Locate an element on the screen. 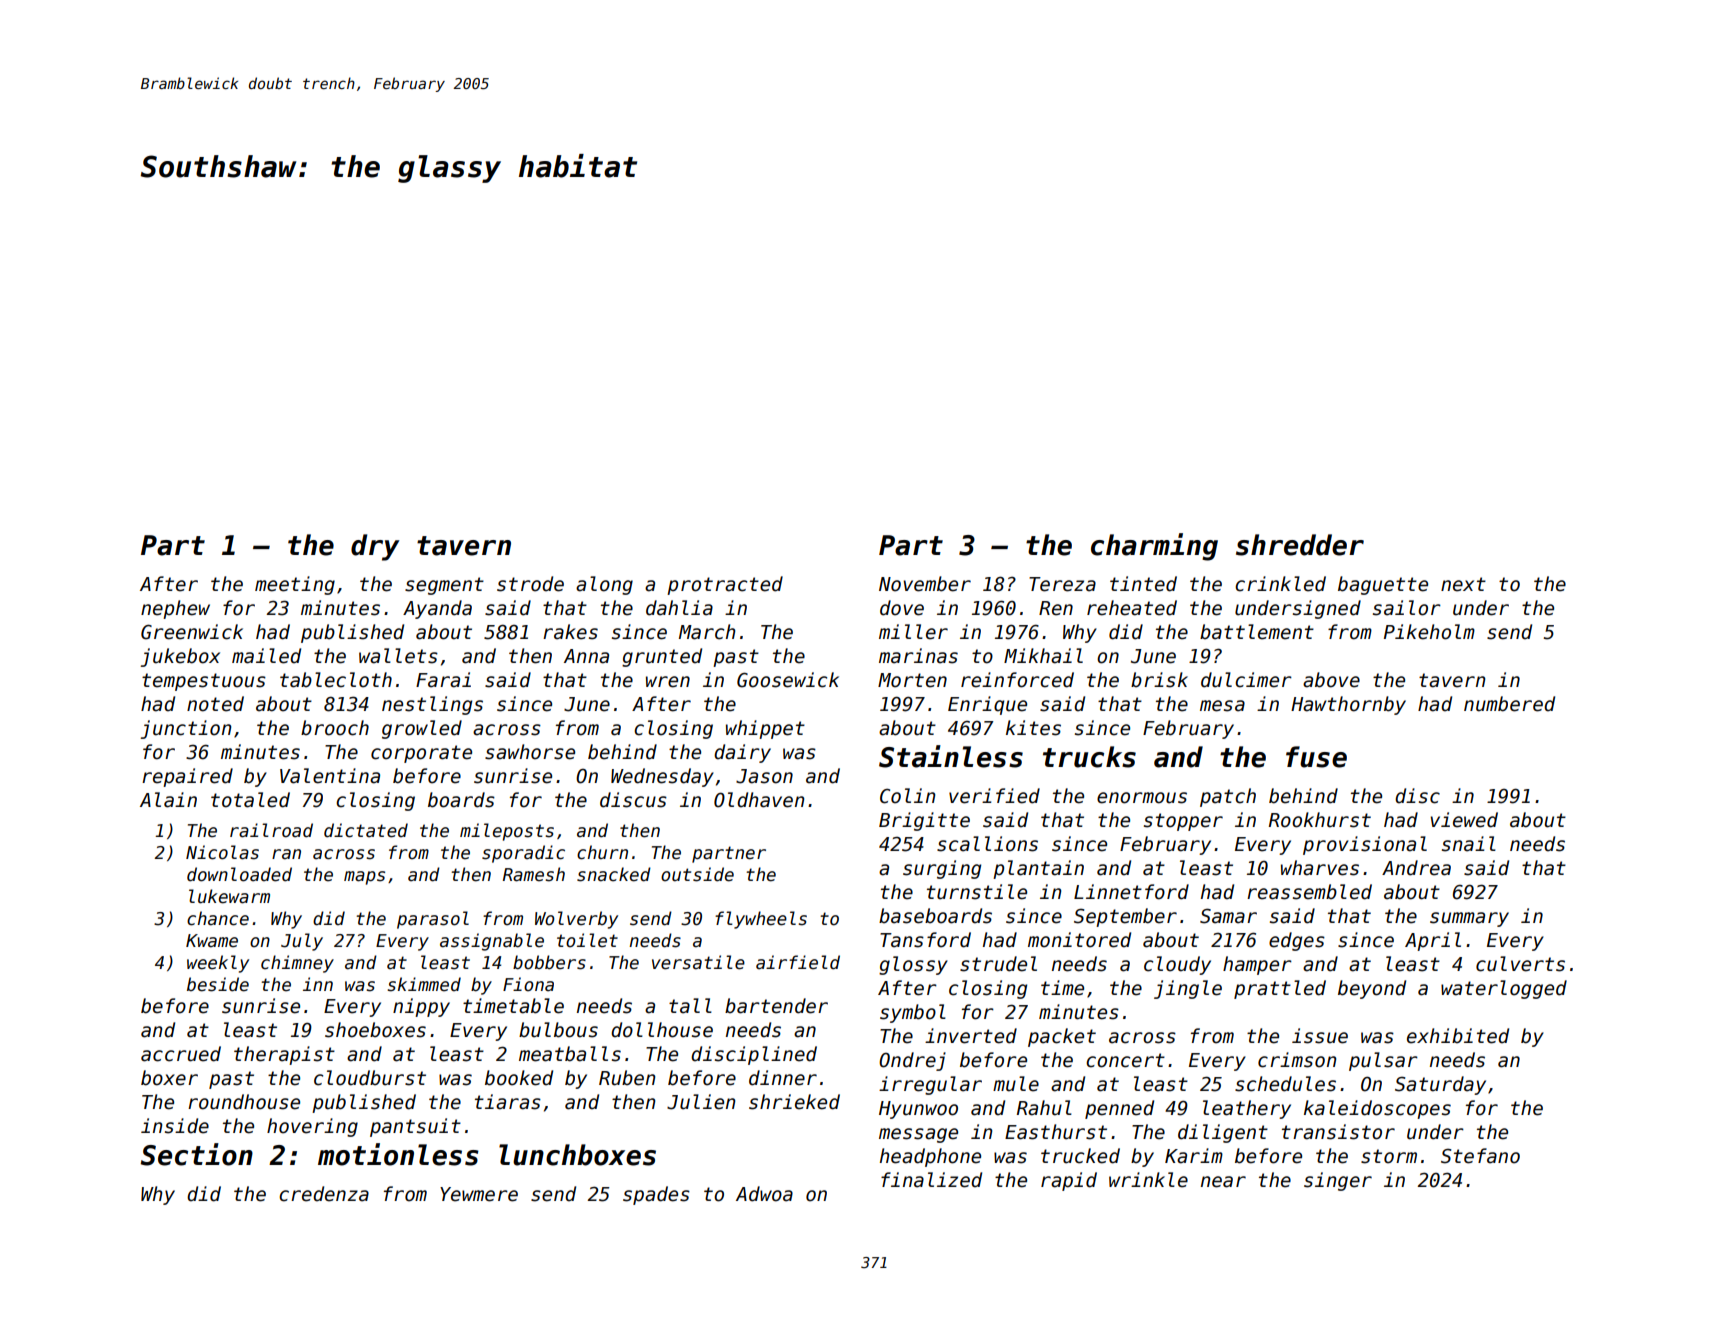 This screenshot has height=1331, width=1723. sawhorse is located at coordinates (530, 752).
